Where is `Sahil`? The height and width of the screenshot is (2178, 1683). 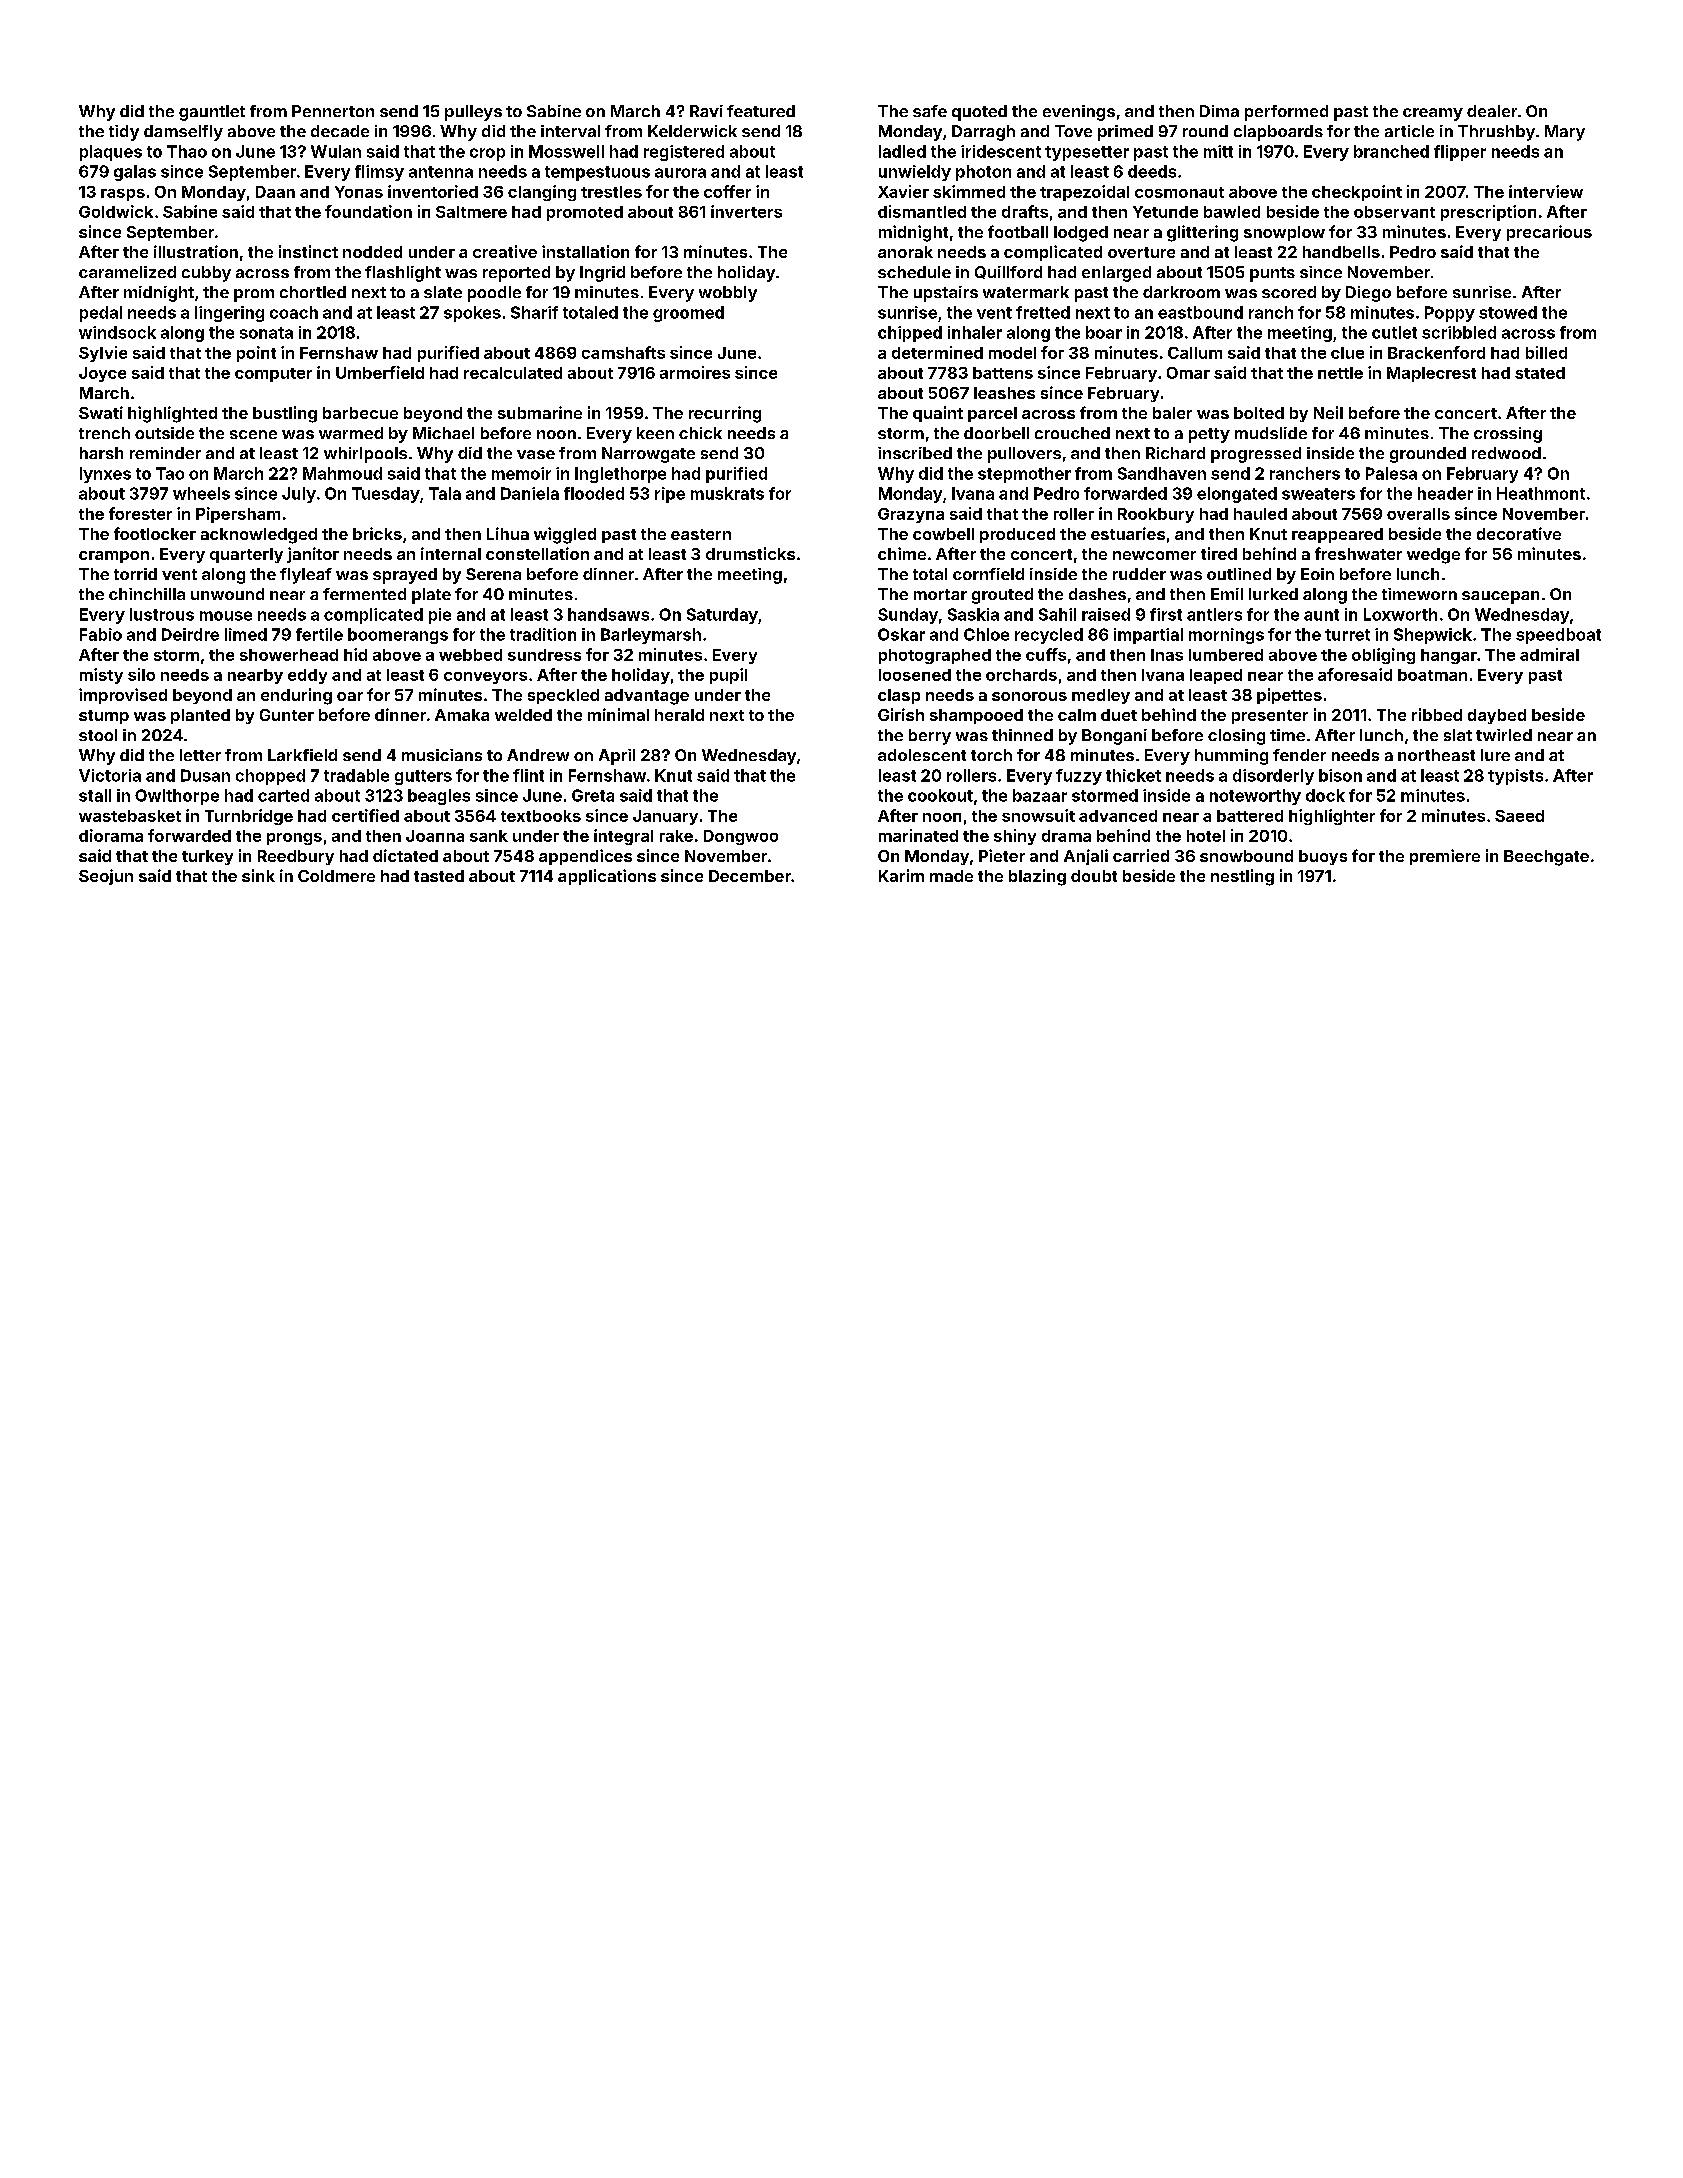
Sahil is located at coordinates (1057, 614).
